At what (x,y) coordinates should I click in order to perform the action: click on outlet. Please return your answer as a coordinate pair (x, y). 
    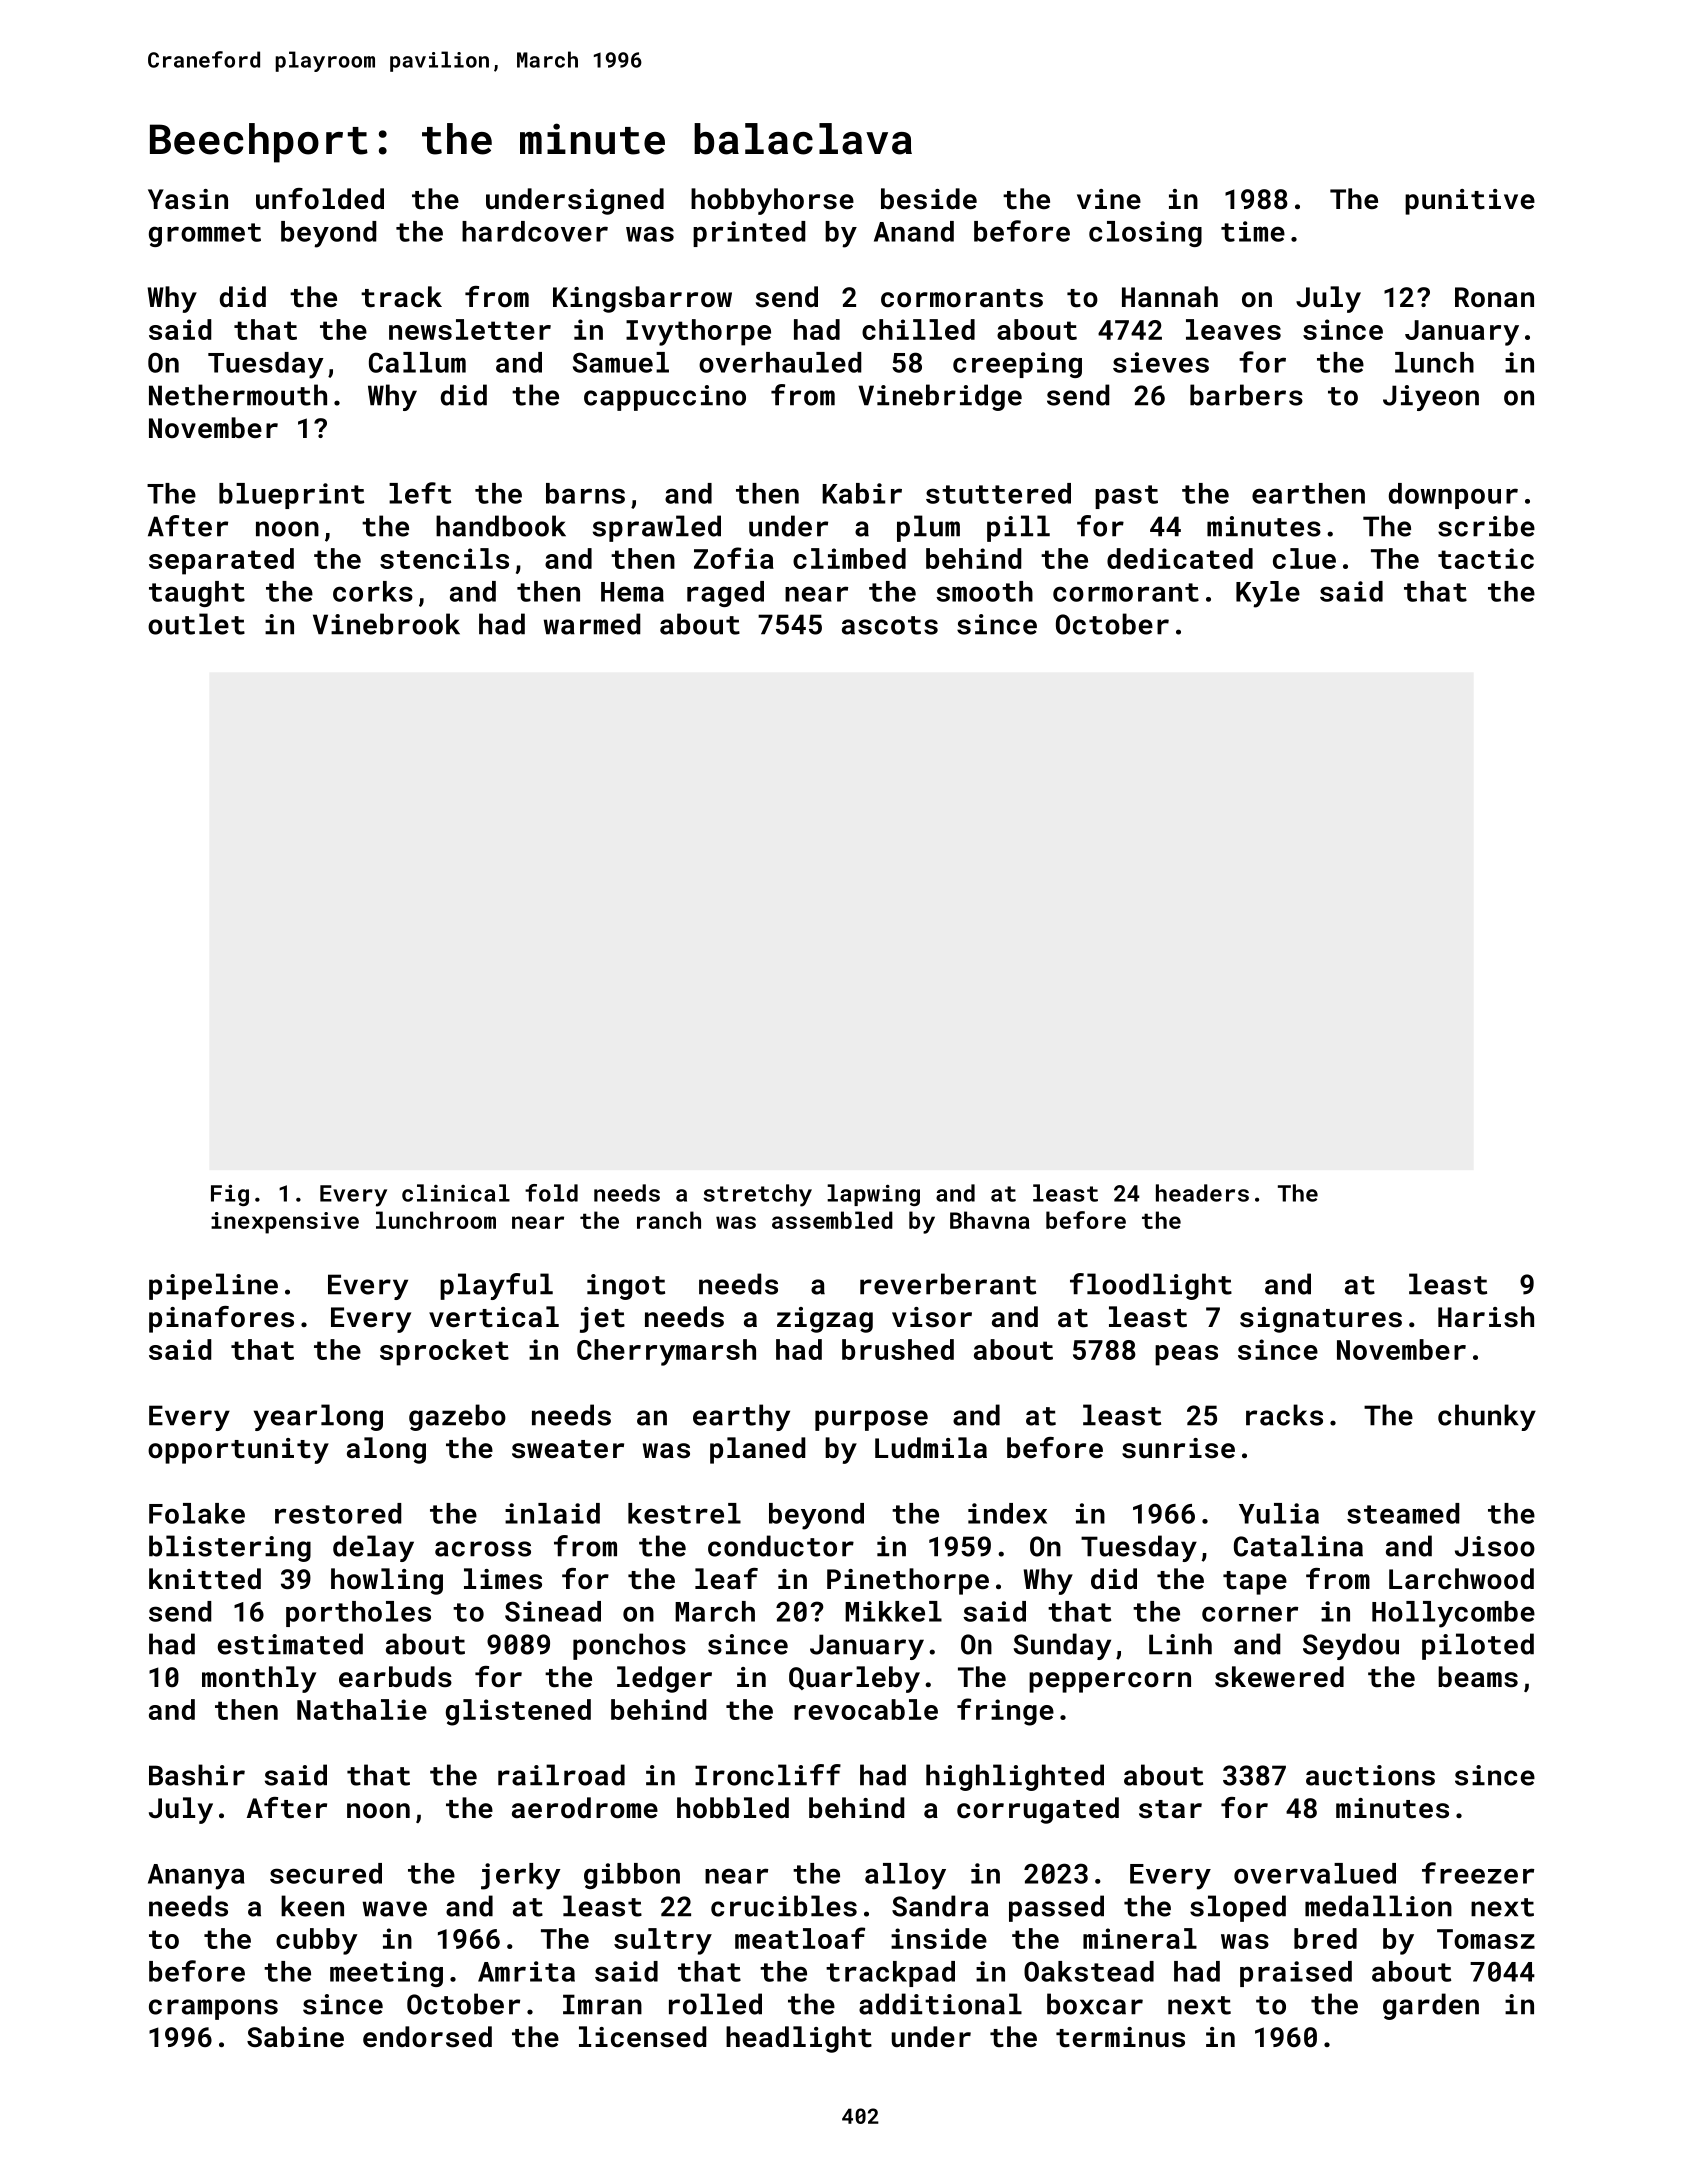
    Looking at the image, I should click on (196, 624).
